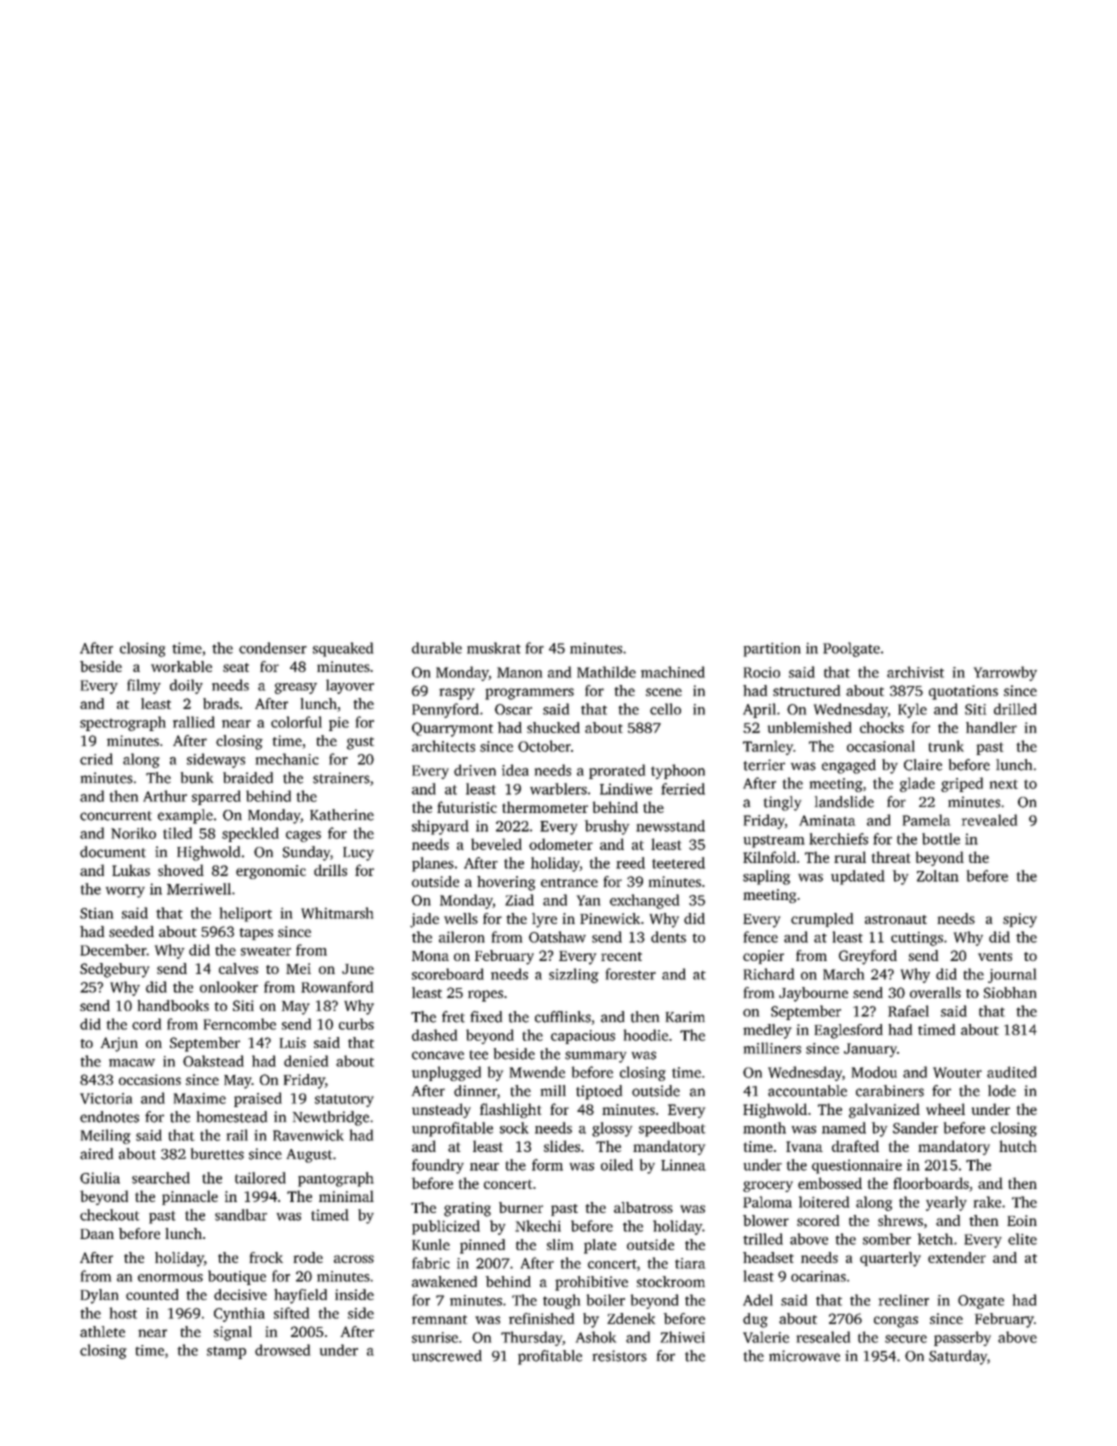 The width and height of the screenshot is (1117, 1446). I want to click on workable, so click(181, 666).
